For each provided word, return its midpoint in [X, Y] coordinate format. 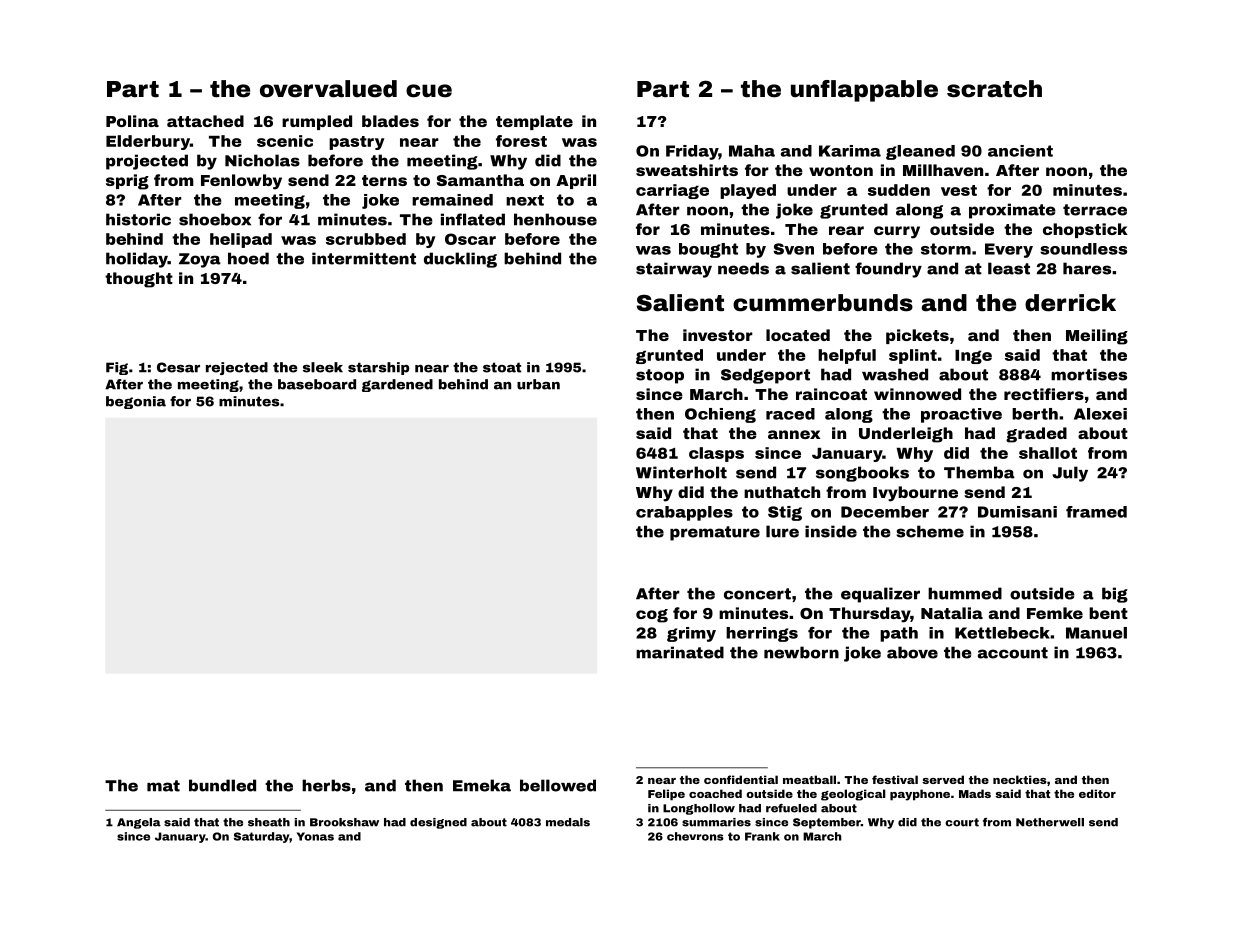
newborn [801, 652]
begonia [136, 402]
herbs [326, 785]
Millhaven [943, 170]
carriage [672, 191]
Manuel [1096, 633]
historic [138, 219]
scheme [930, 531]
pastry [357, 143]
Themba [979, 472]
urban [538, 384]
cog [652, 616]
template [534, 122]
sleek [323, 367]
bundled [222, 785]
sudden [899, 190]
